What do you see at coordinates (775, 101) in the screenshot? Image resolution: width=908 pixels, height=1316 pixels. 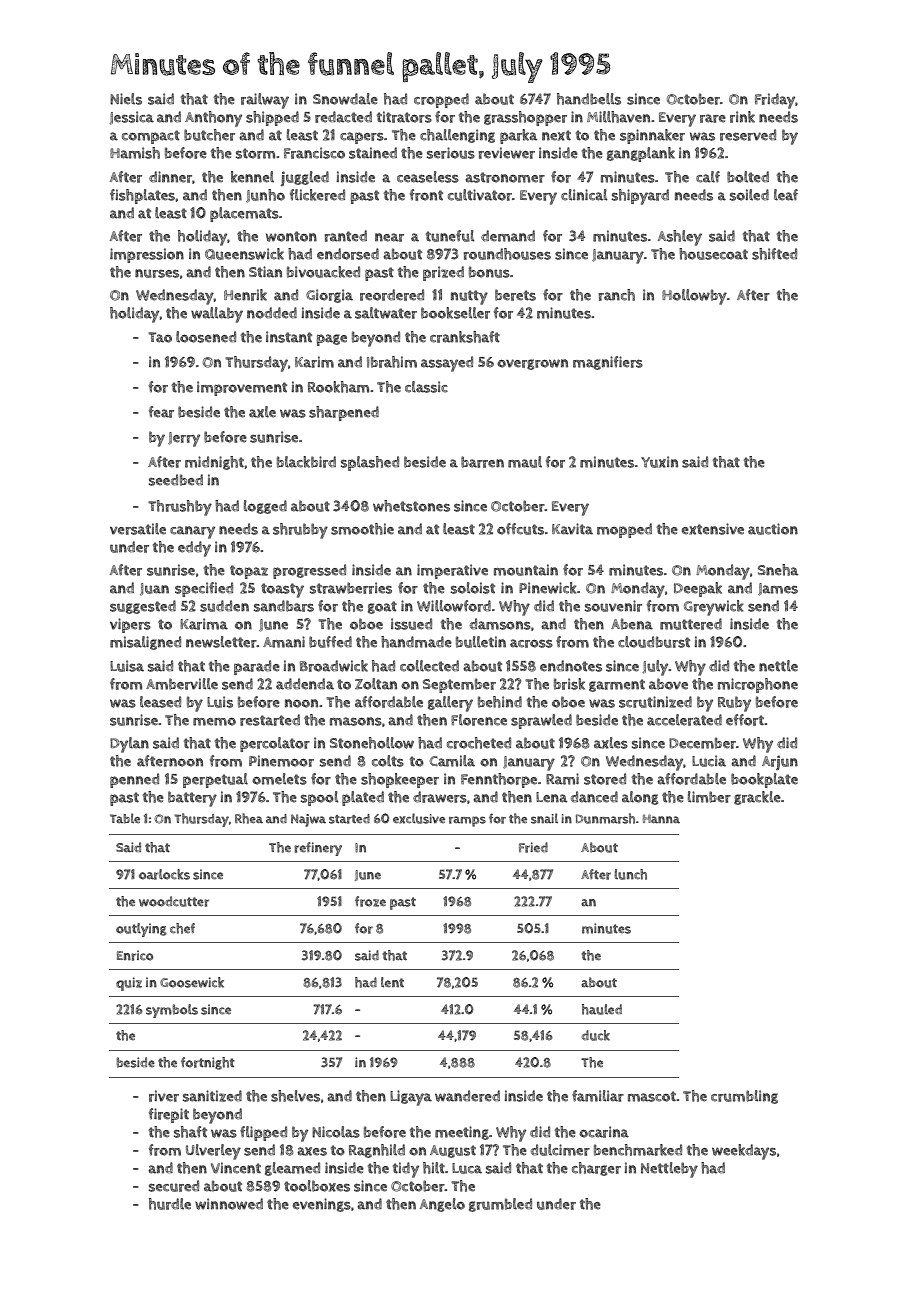 I see `Friday` at bounding box center [775, 101].
